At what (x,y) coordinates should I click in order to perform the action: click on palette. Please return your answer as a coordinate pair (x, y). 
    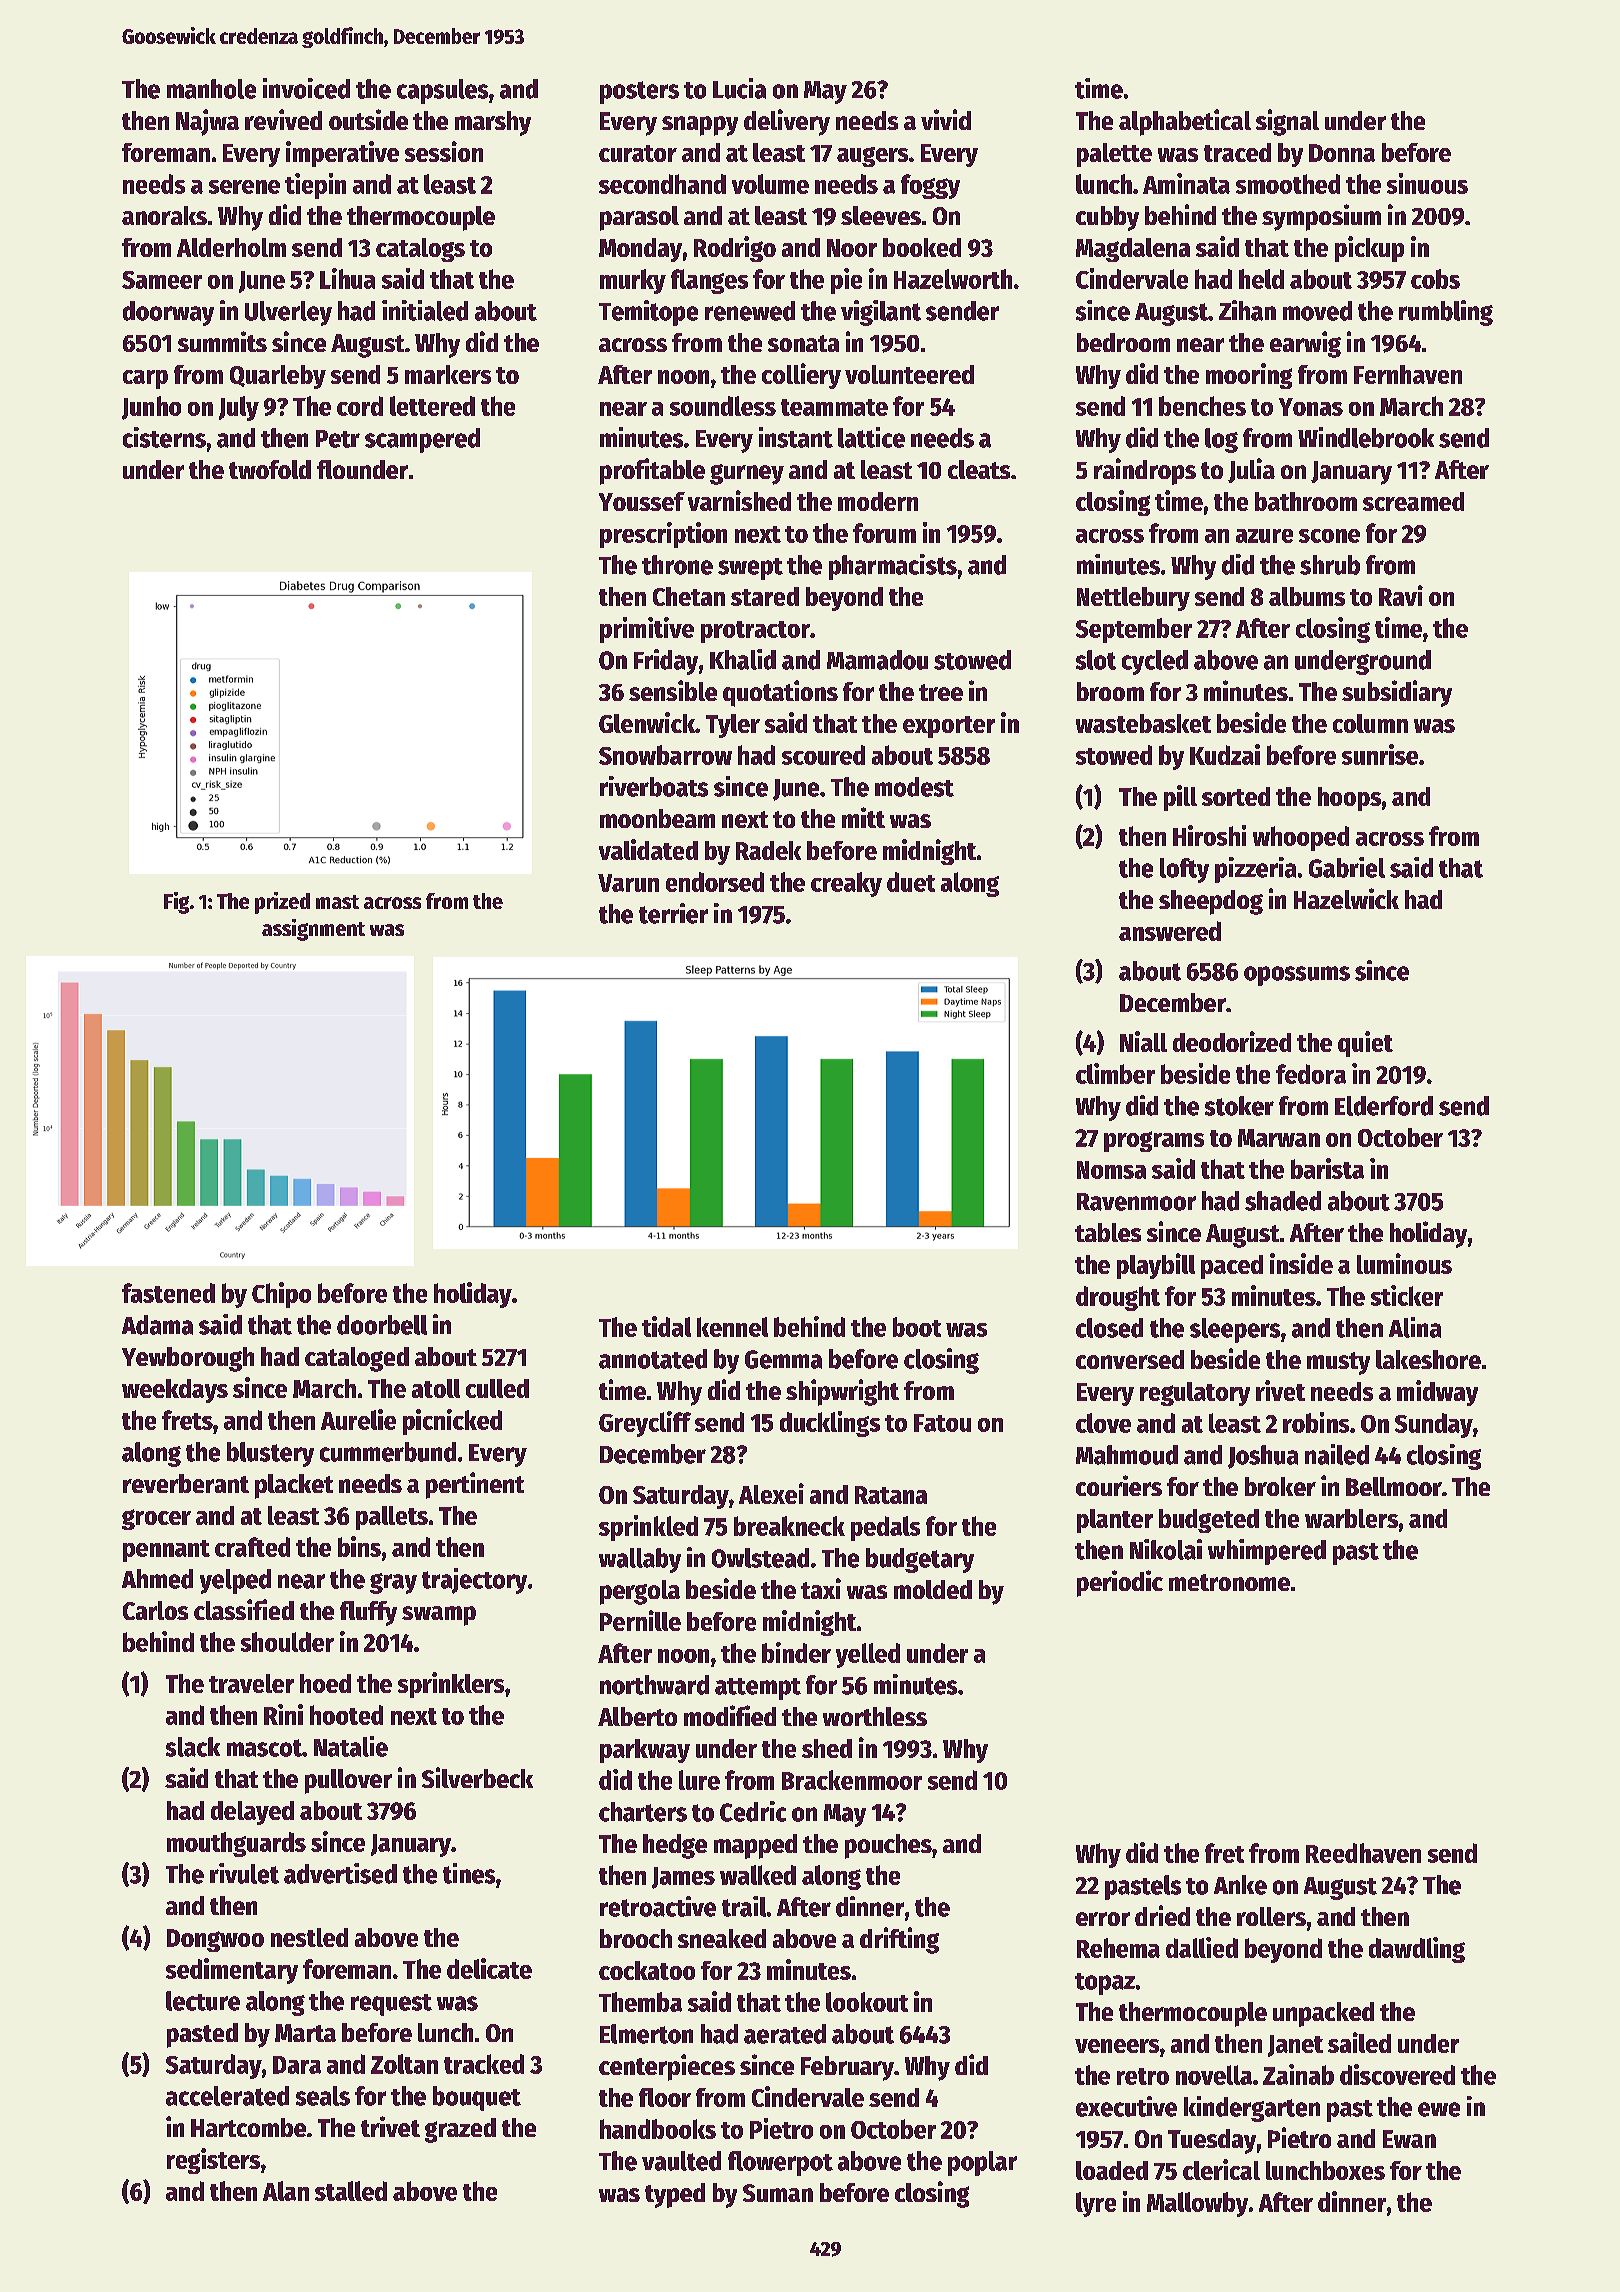
    Looking at the image, I should click on (1114, 155).
